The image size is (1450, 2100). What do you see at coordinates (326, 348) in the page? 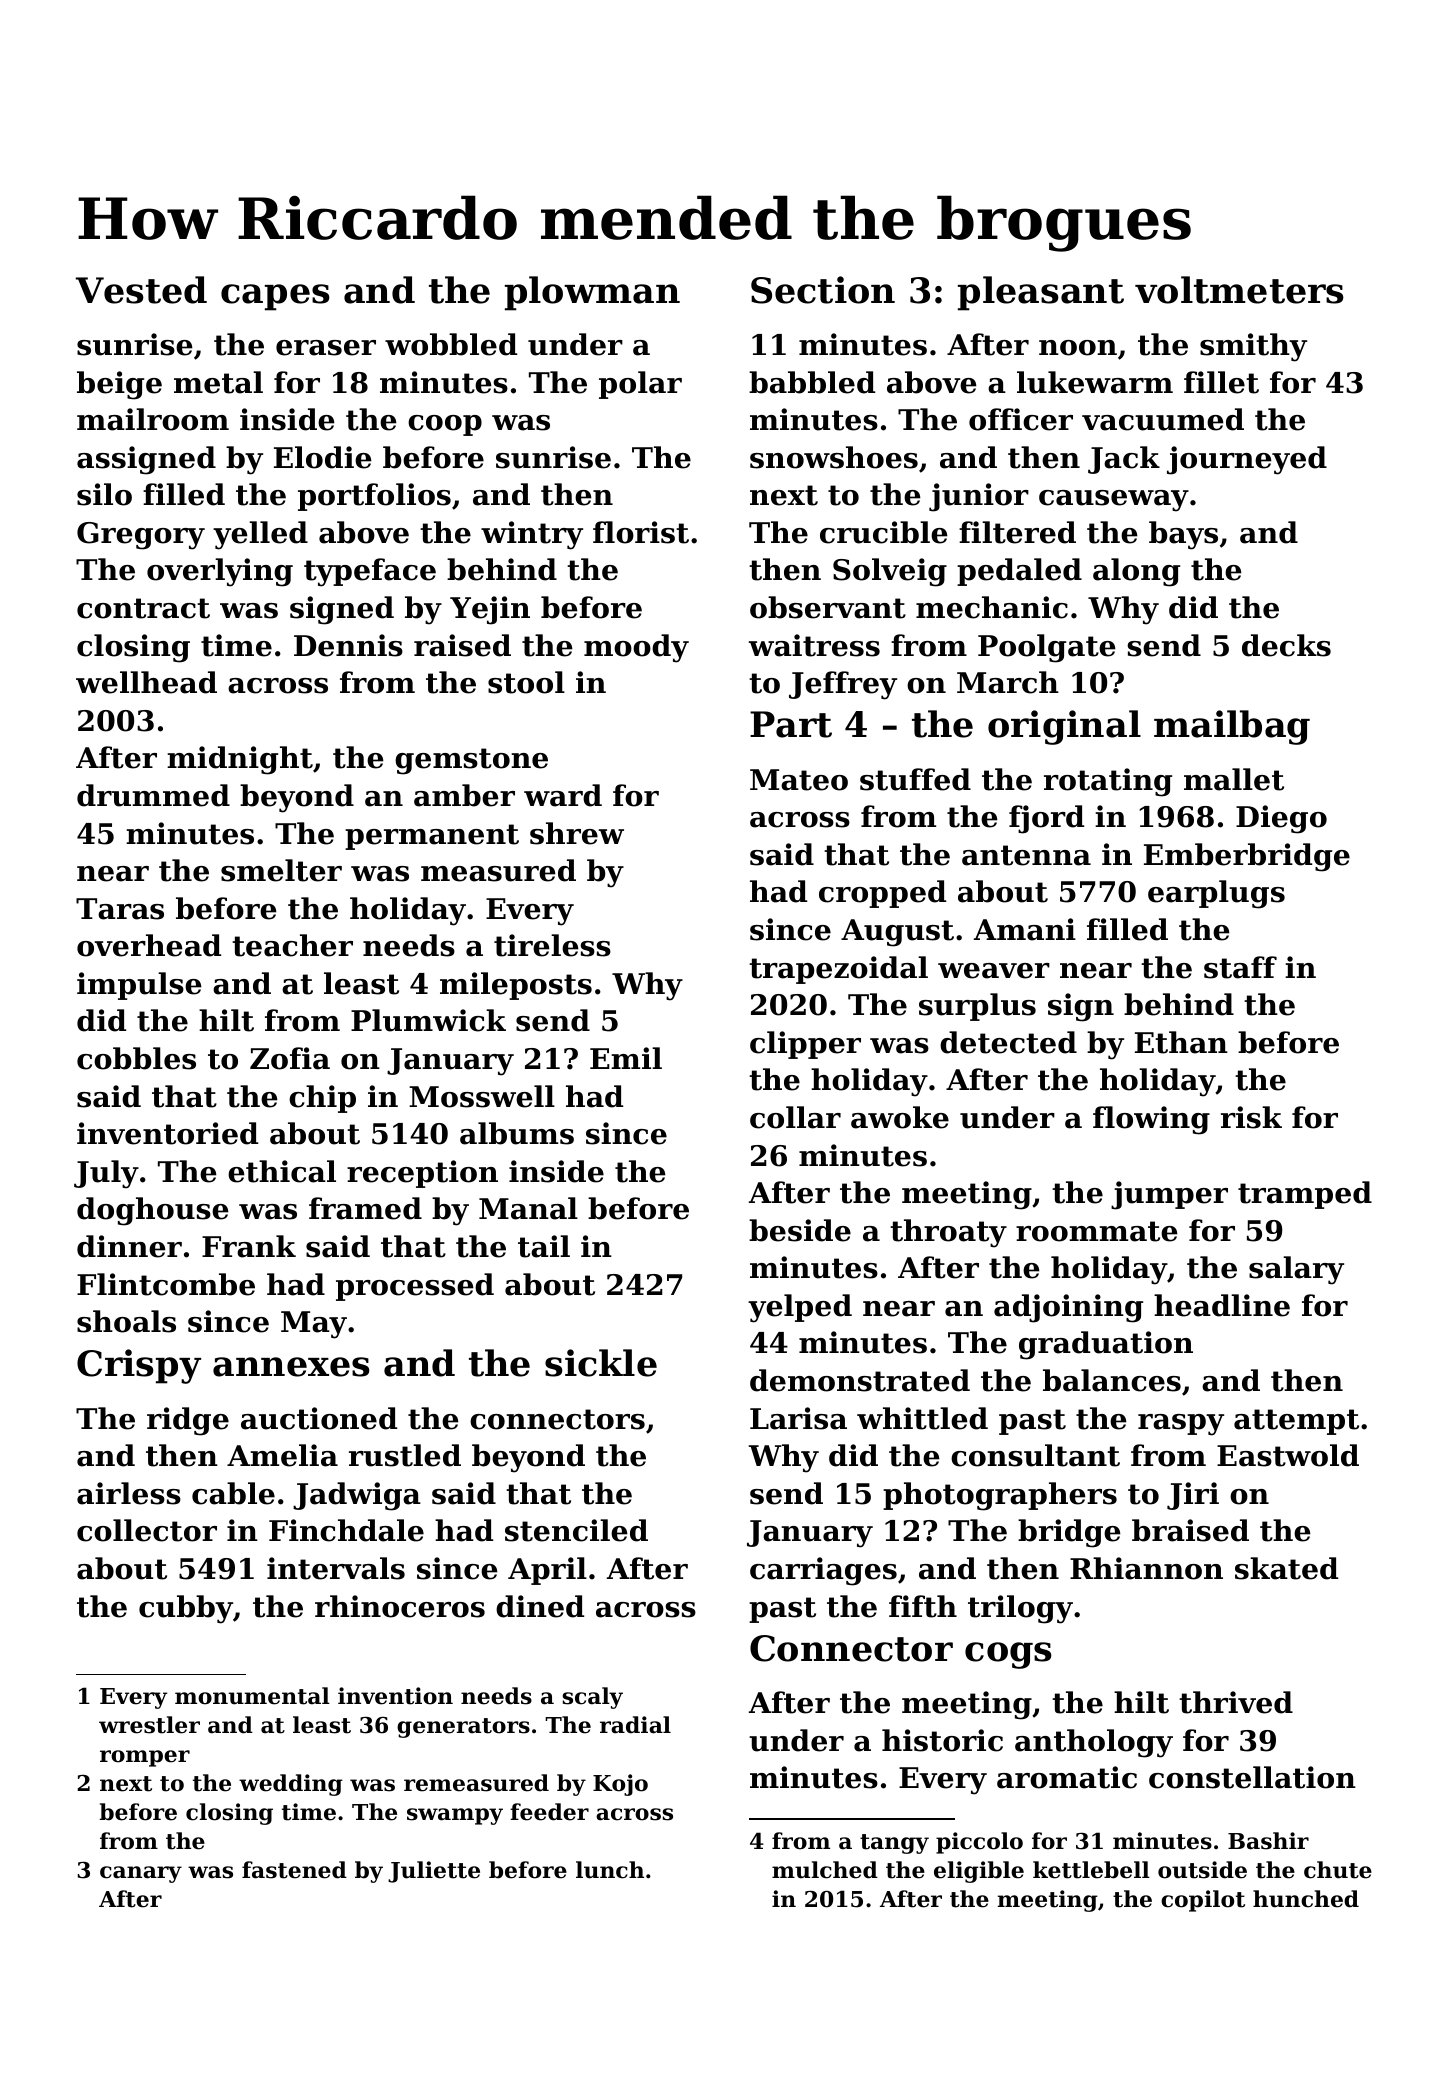
I see `eraser` at bounding box center [326, 348].
